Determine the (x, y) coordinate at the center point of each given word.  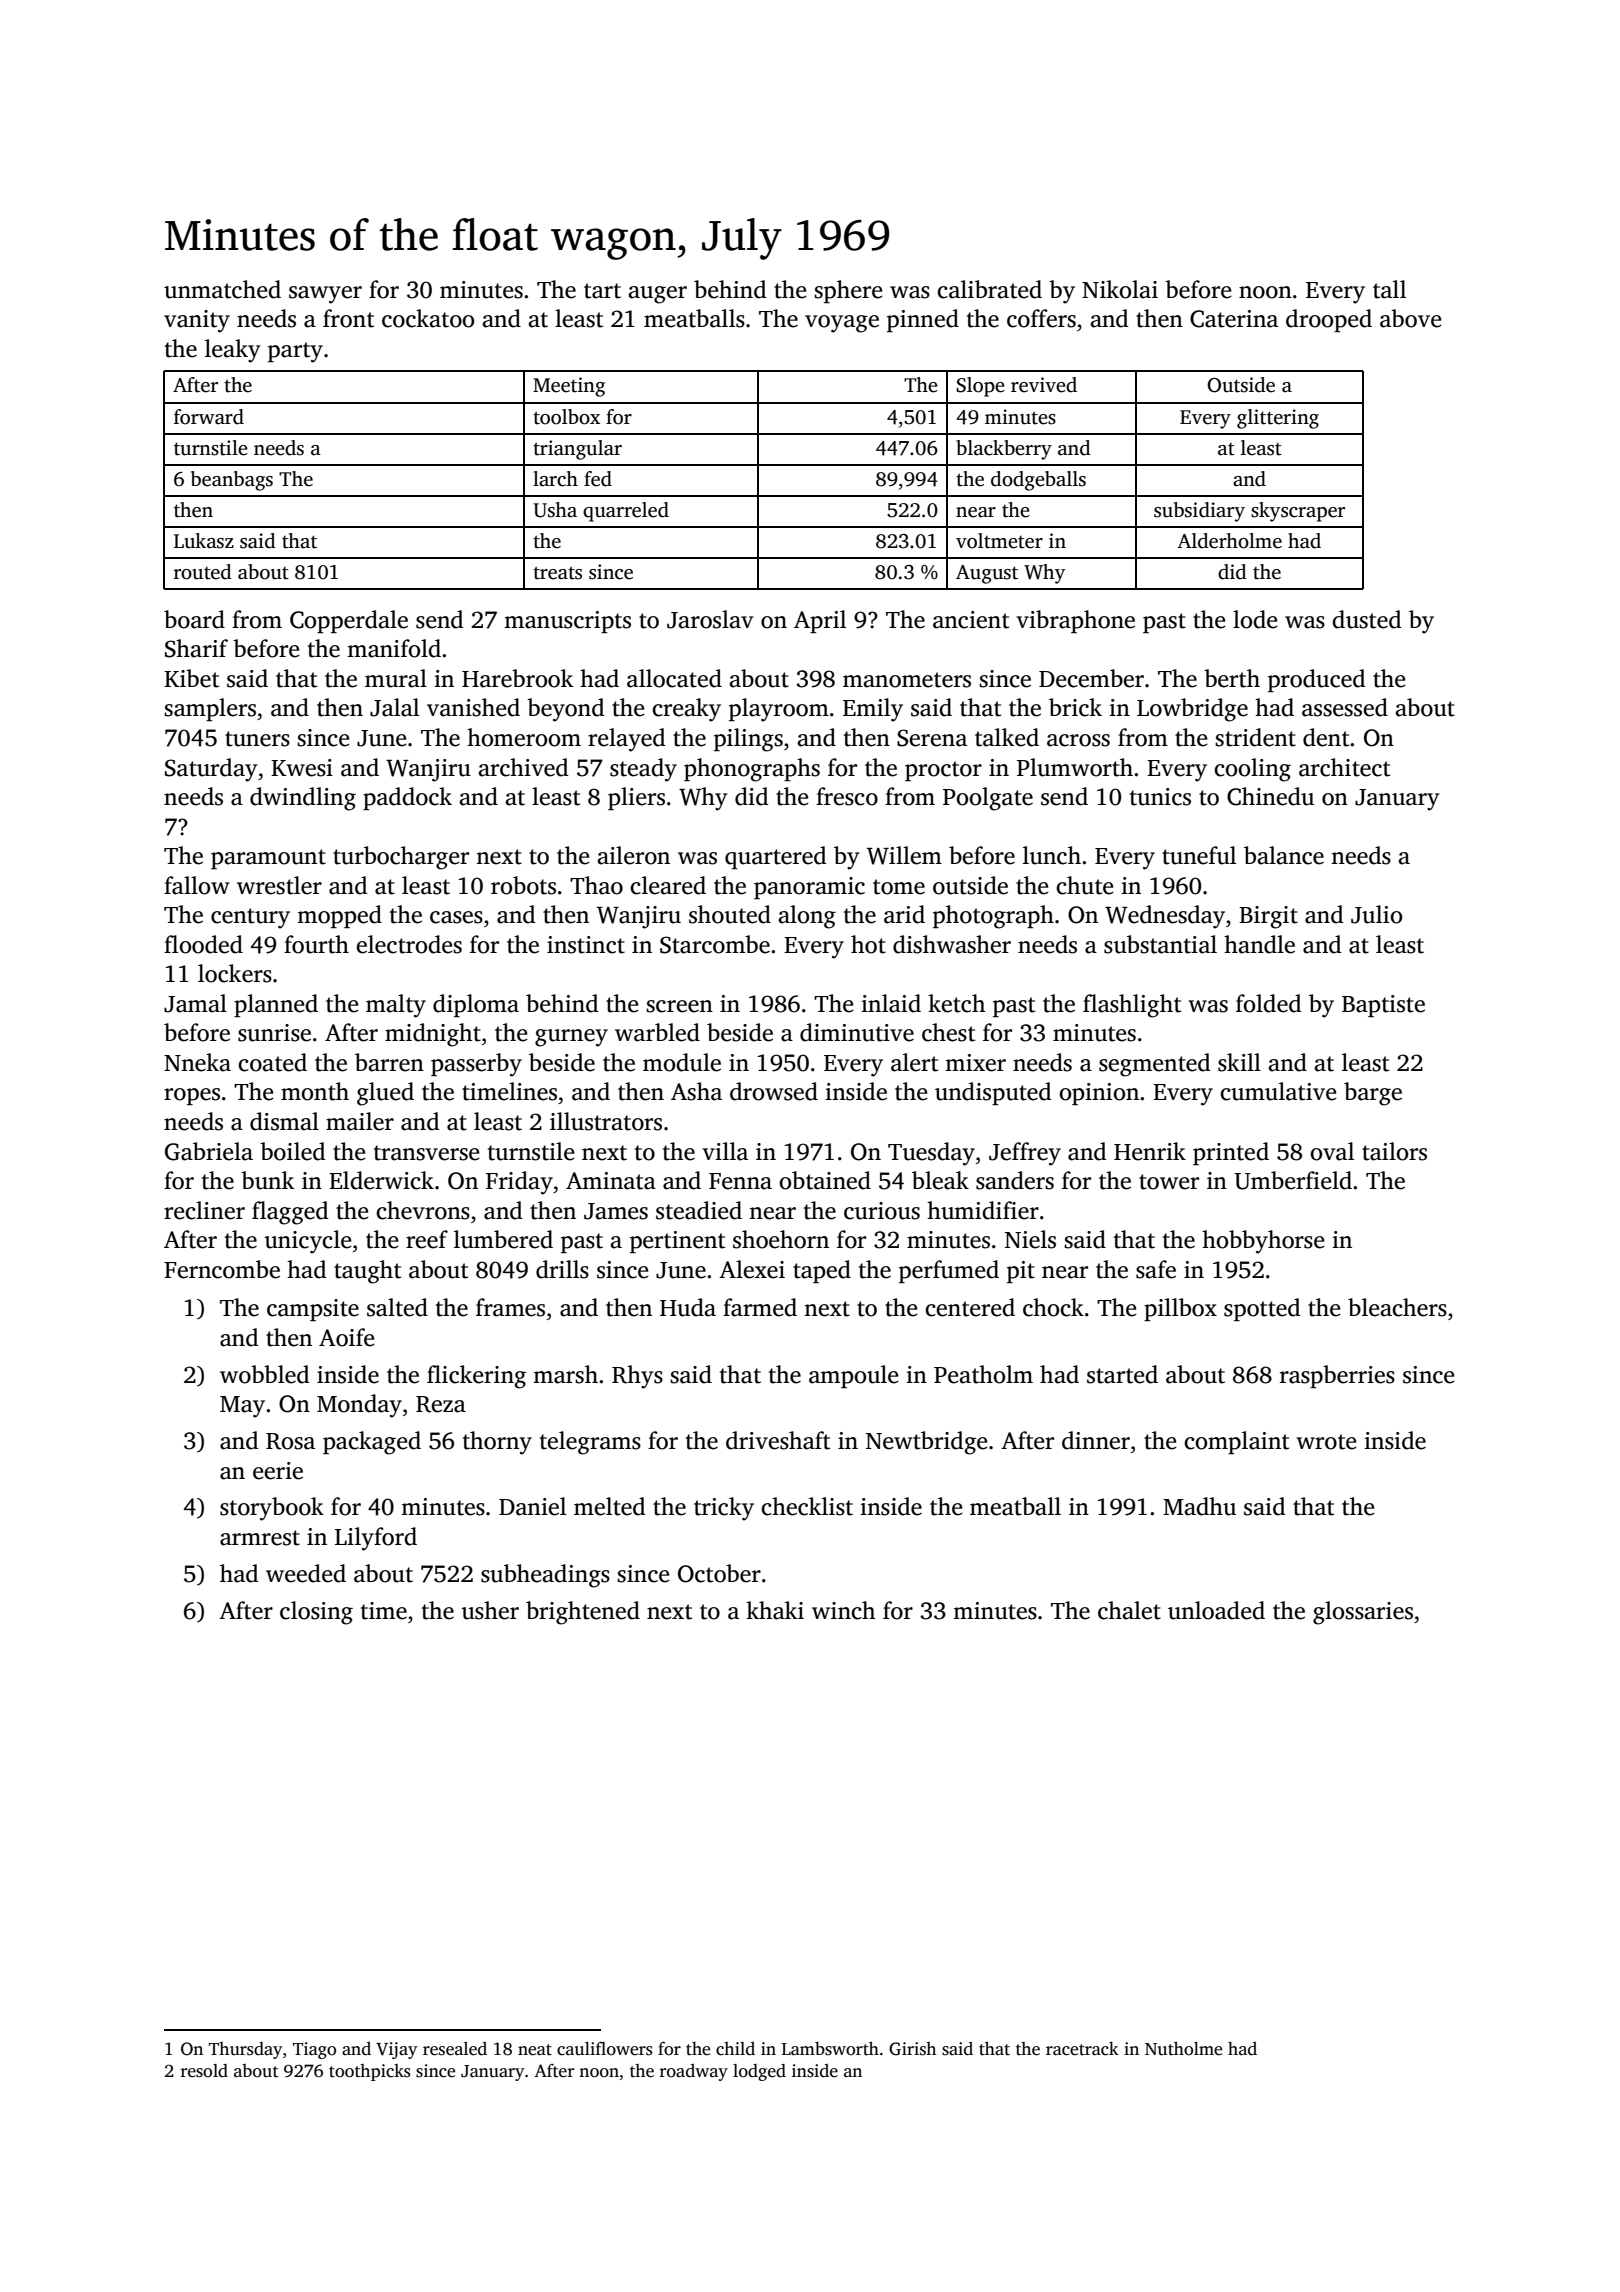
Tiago (314, 2050)
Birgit (1268, 917)
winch (843, 1610)
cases (456, 917)
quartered (775, 857)
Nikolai (1120, 289)
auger (657, 295)
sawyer (325, 295)
